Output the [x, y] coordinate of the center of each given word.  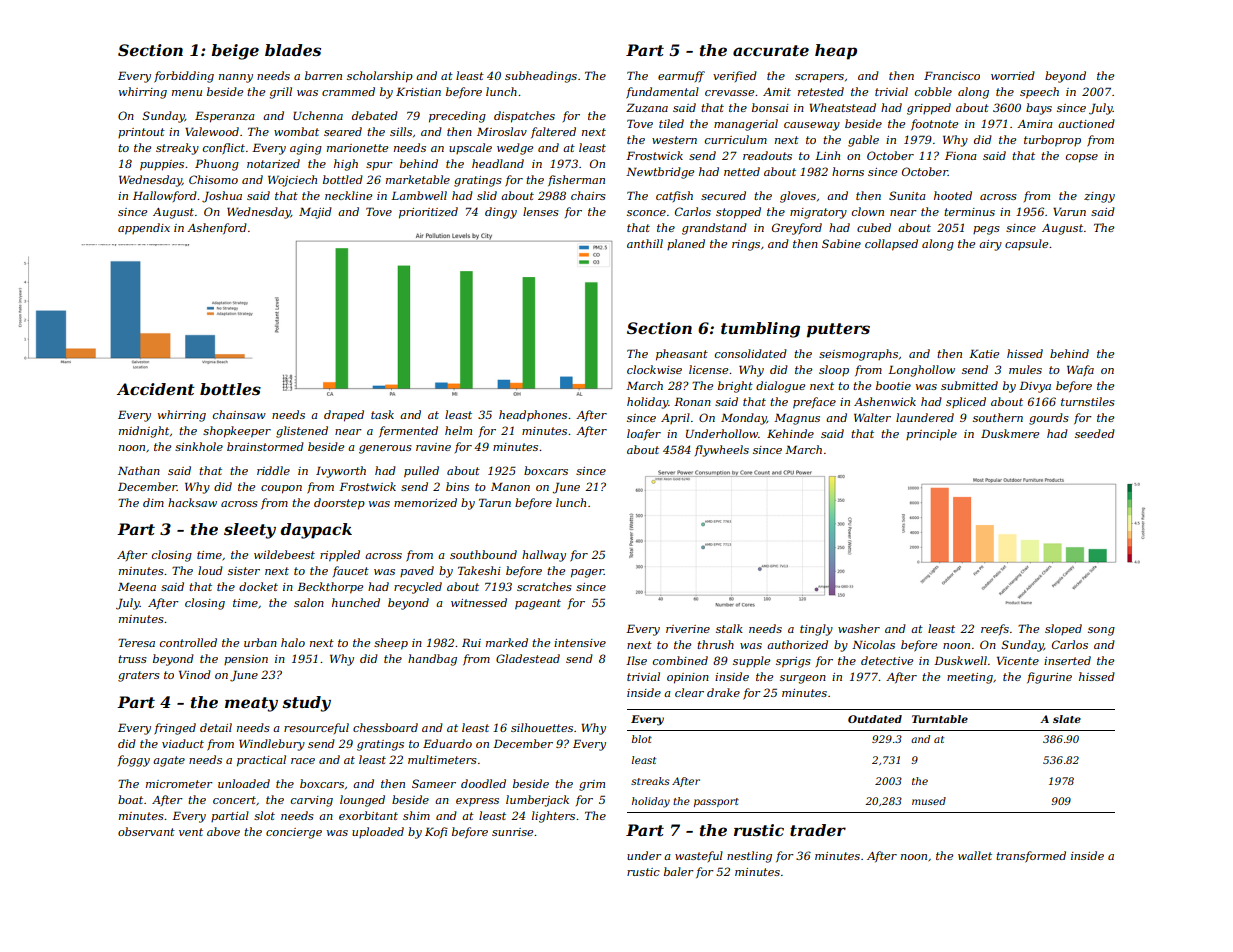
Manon [510, 486]
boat [130, 799]
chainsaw [239, 414]
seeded [1095, 433]
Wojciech [292, 181]
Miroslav [502, 131]
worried [1013, 75]
